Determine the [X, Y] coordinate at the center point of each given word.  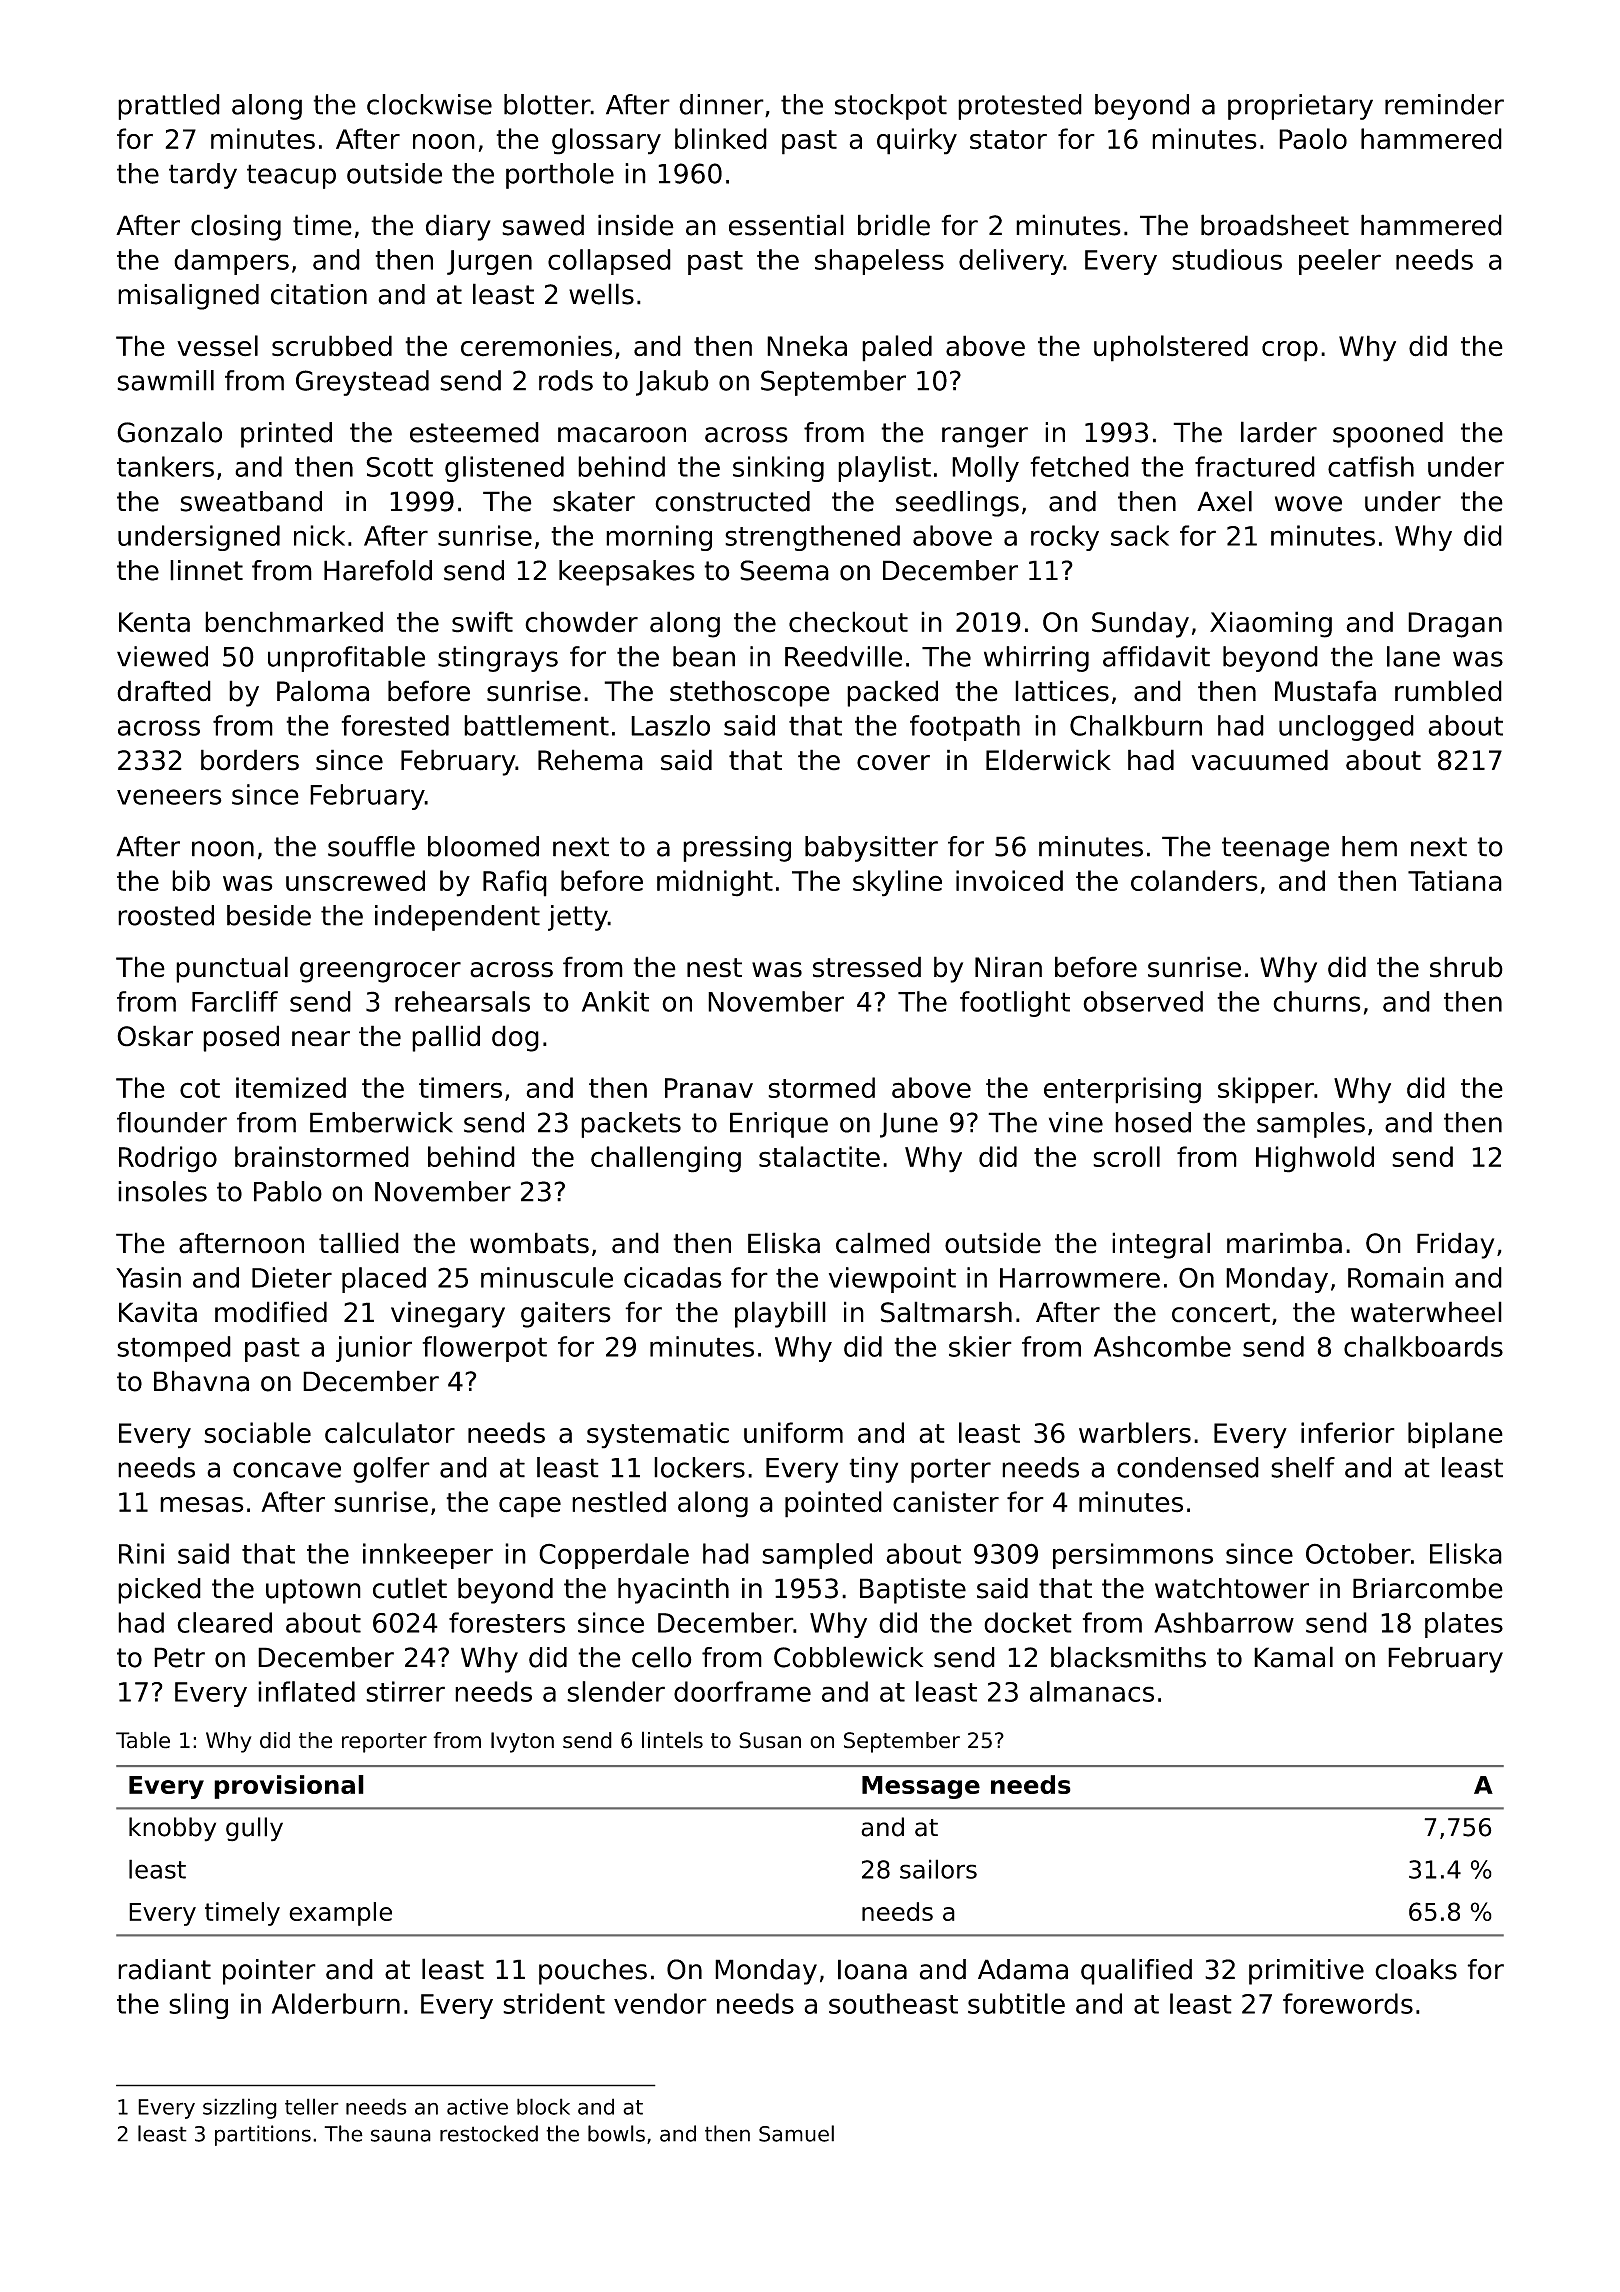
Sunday [1140, 624]
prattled [169, 107]
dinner [721, 104]
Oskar [155, 1036]
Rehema [590, 760]
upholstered [1171, 348]
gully [254, 1829]
